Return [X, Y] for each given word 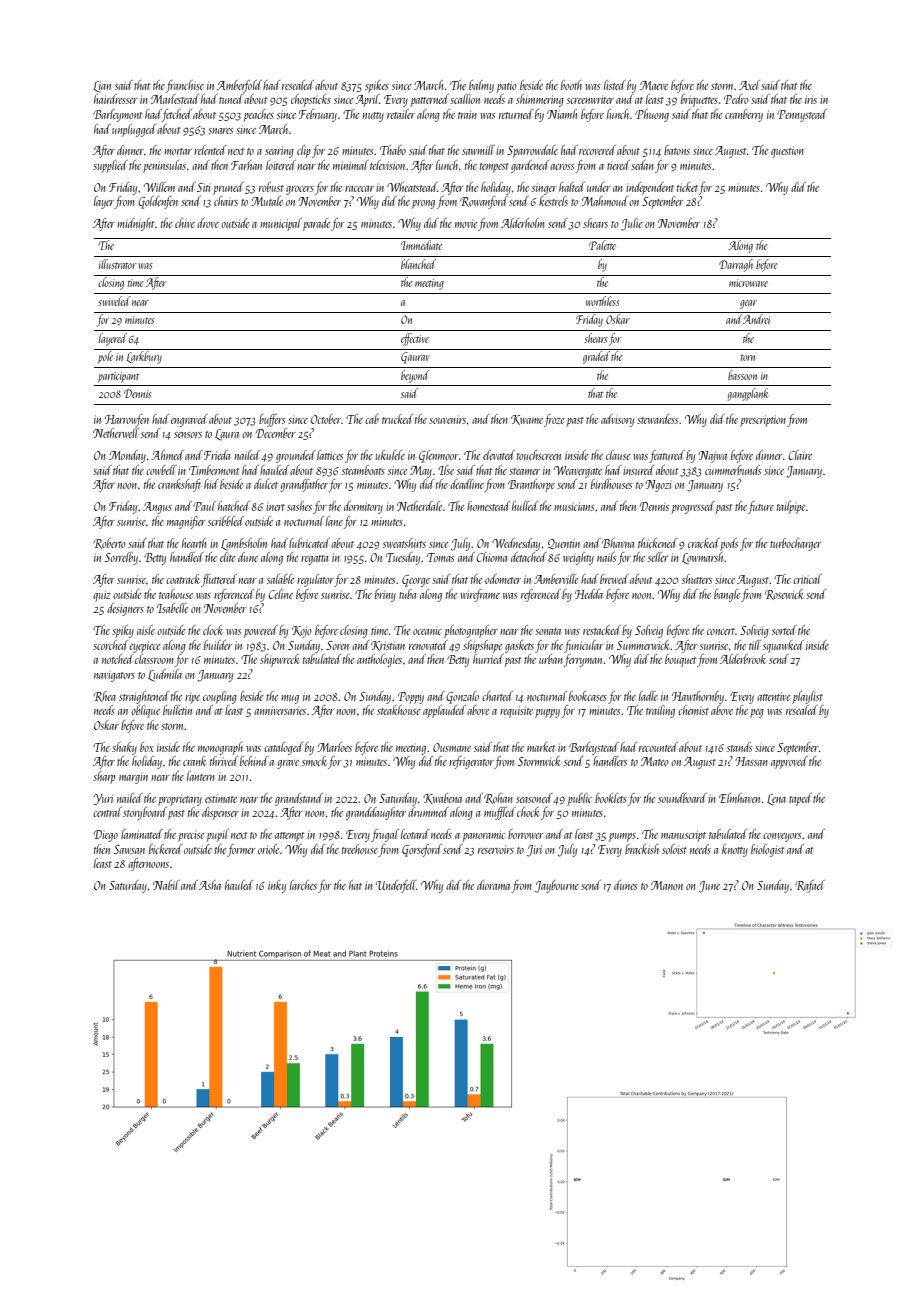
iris [811, 99]
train [467, 115]
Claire [800, 455]
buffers [272, 420]
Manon [667, 885]
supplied [110, 166]
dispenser [220, 813]
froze [554, 420]
